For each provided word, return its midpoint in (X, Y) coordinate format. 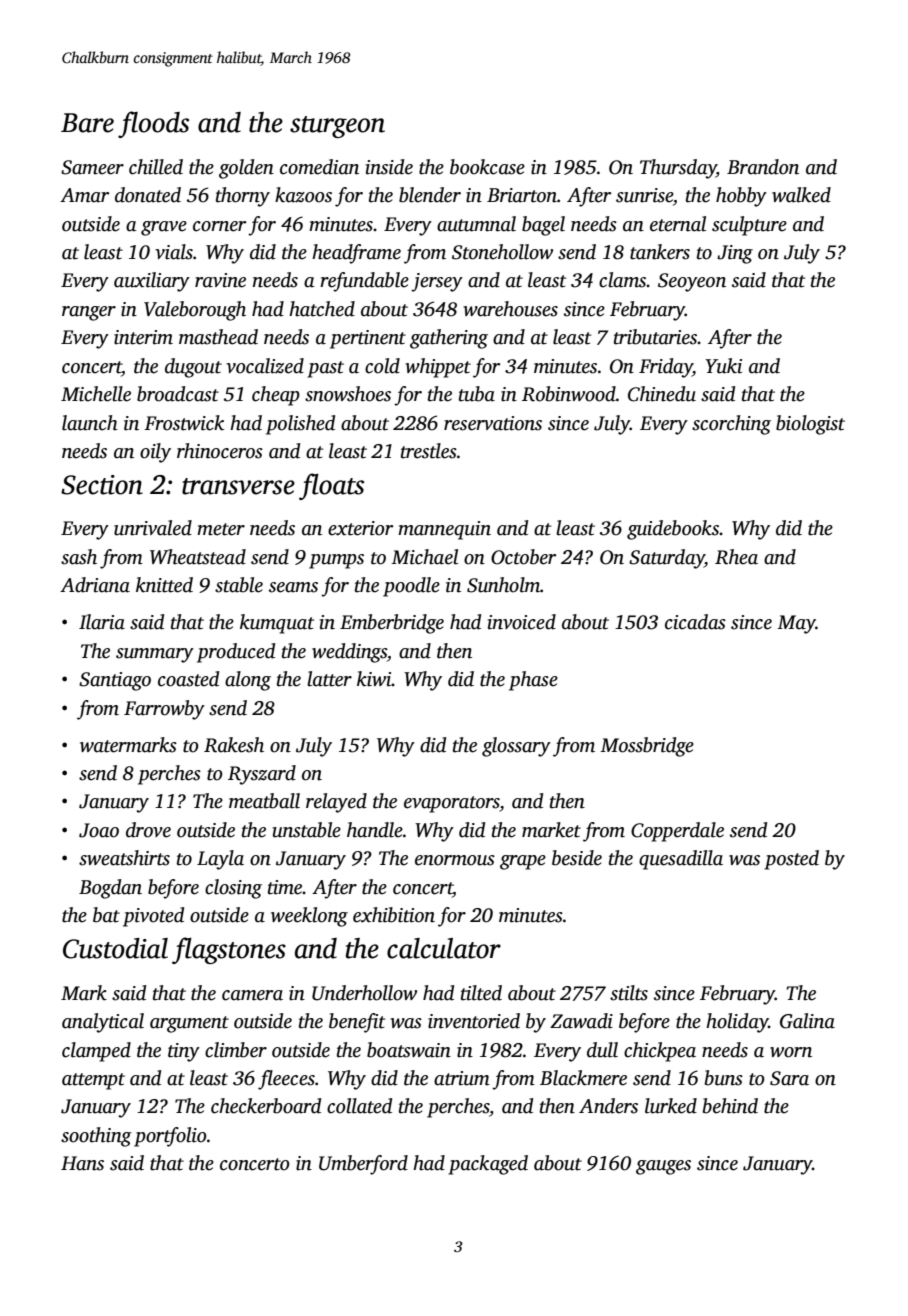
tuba (477, 394)
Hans (82, 1163)
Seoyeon (692, 282)
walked (801, 195)
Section (102, 485)
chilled (156, 167)
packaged (488, 1165)
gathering (449, 339)
